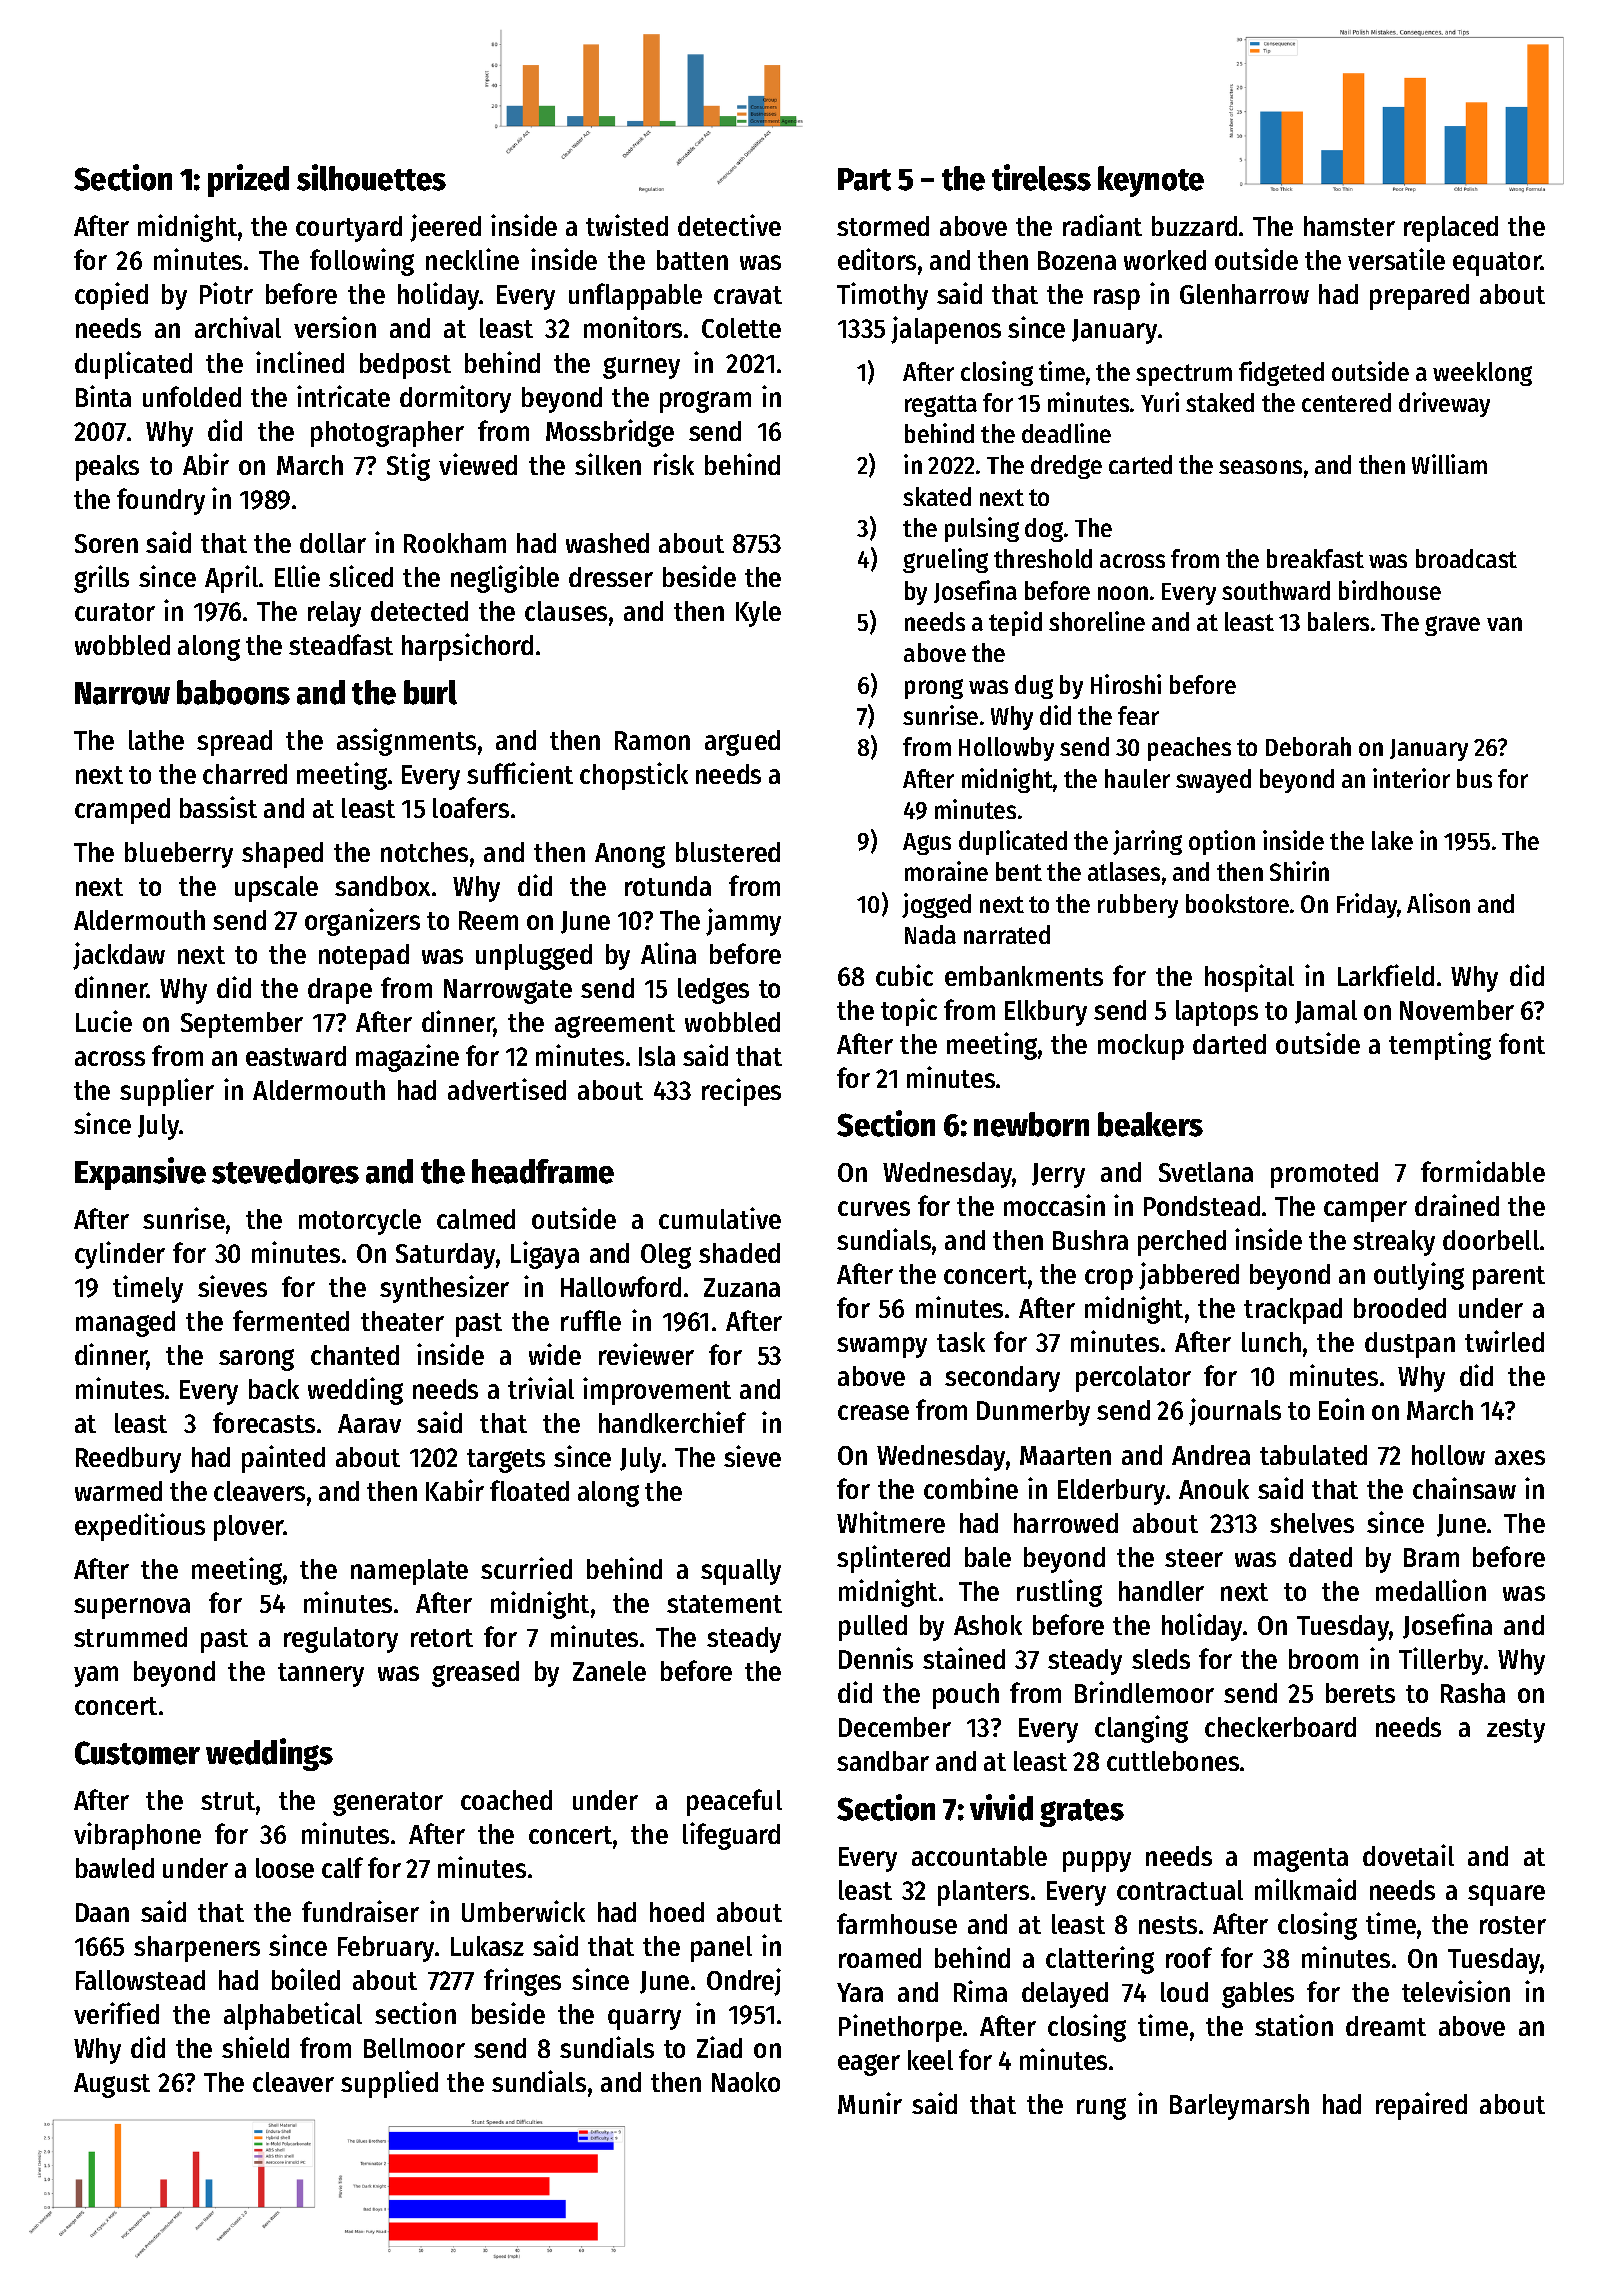 This page has width=1620, height=2292. What do you see at coordinates (1126, 684) in the page?
I see `Hiroshi` at bounding box center [1126, 684].
